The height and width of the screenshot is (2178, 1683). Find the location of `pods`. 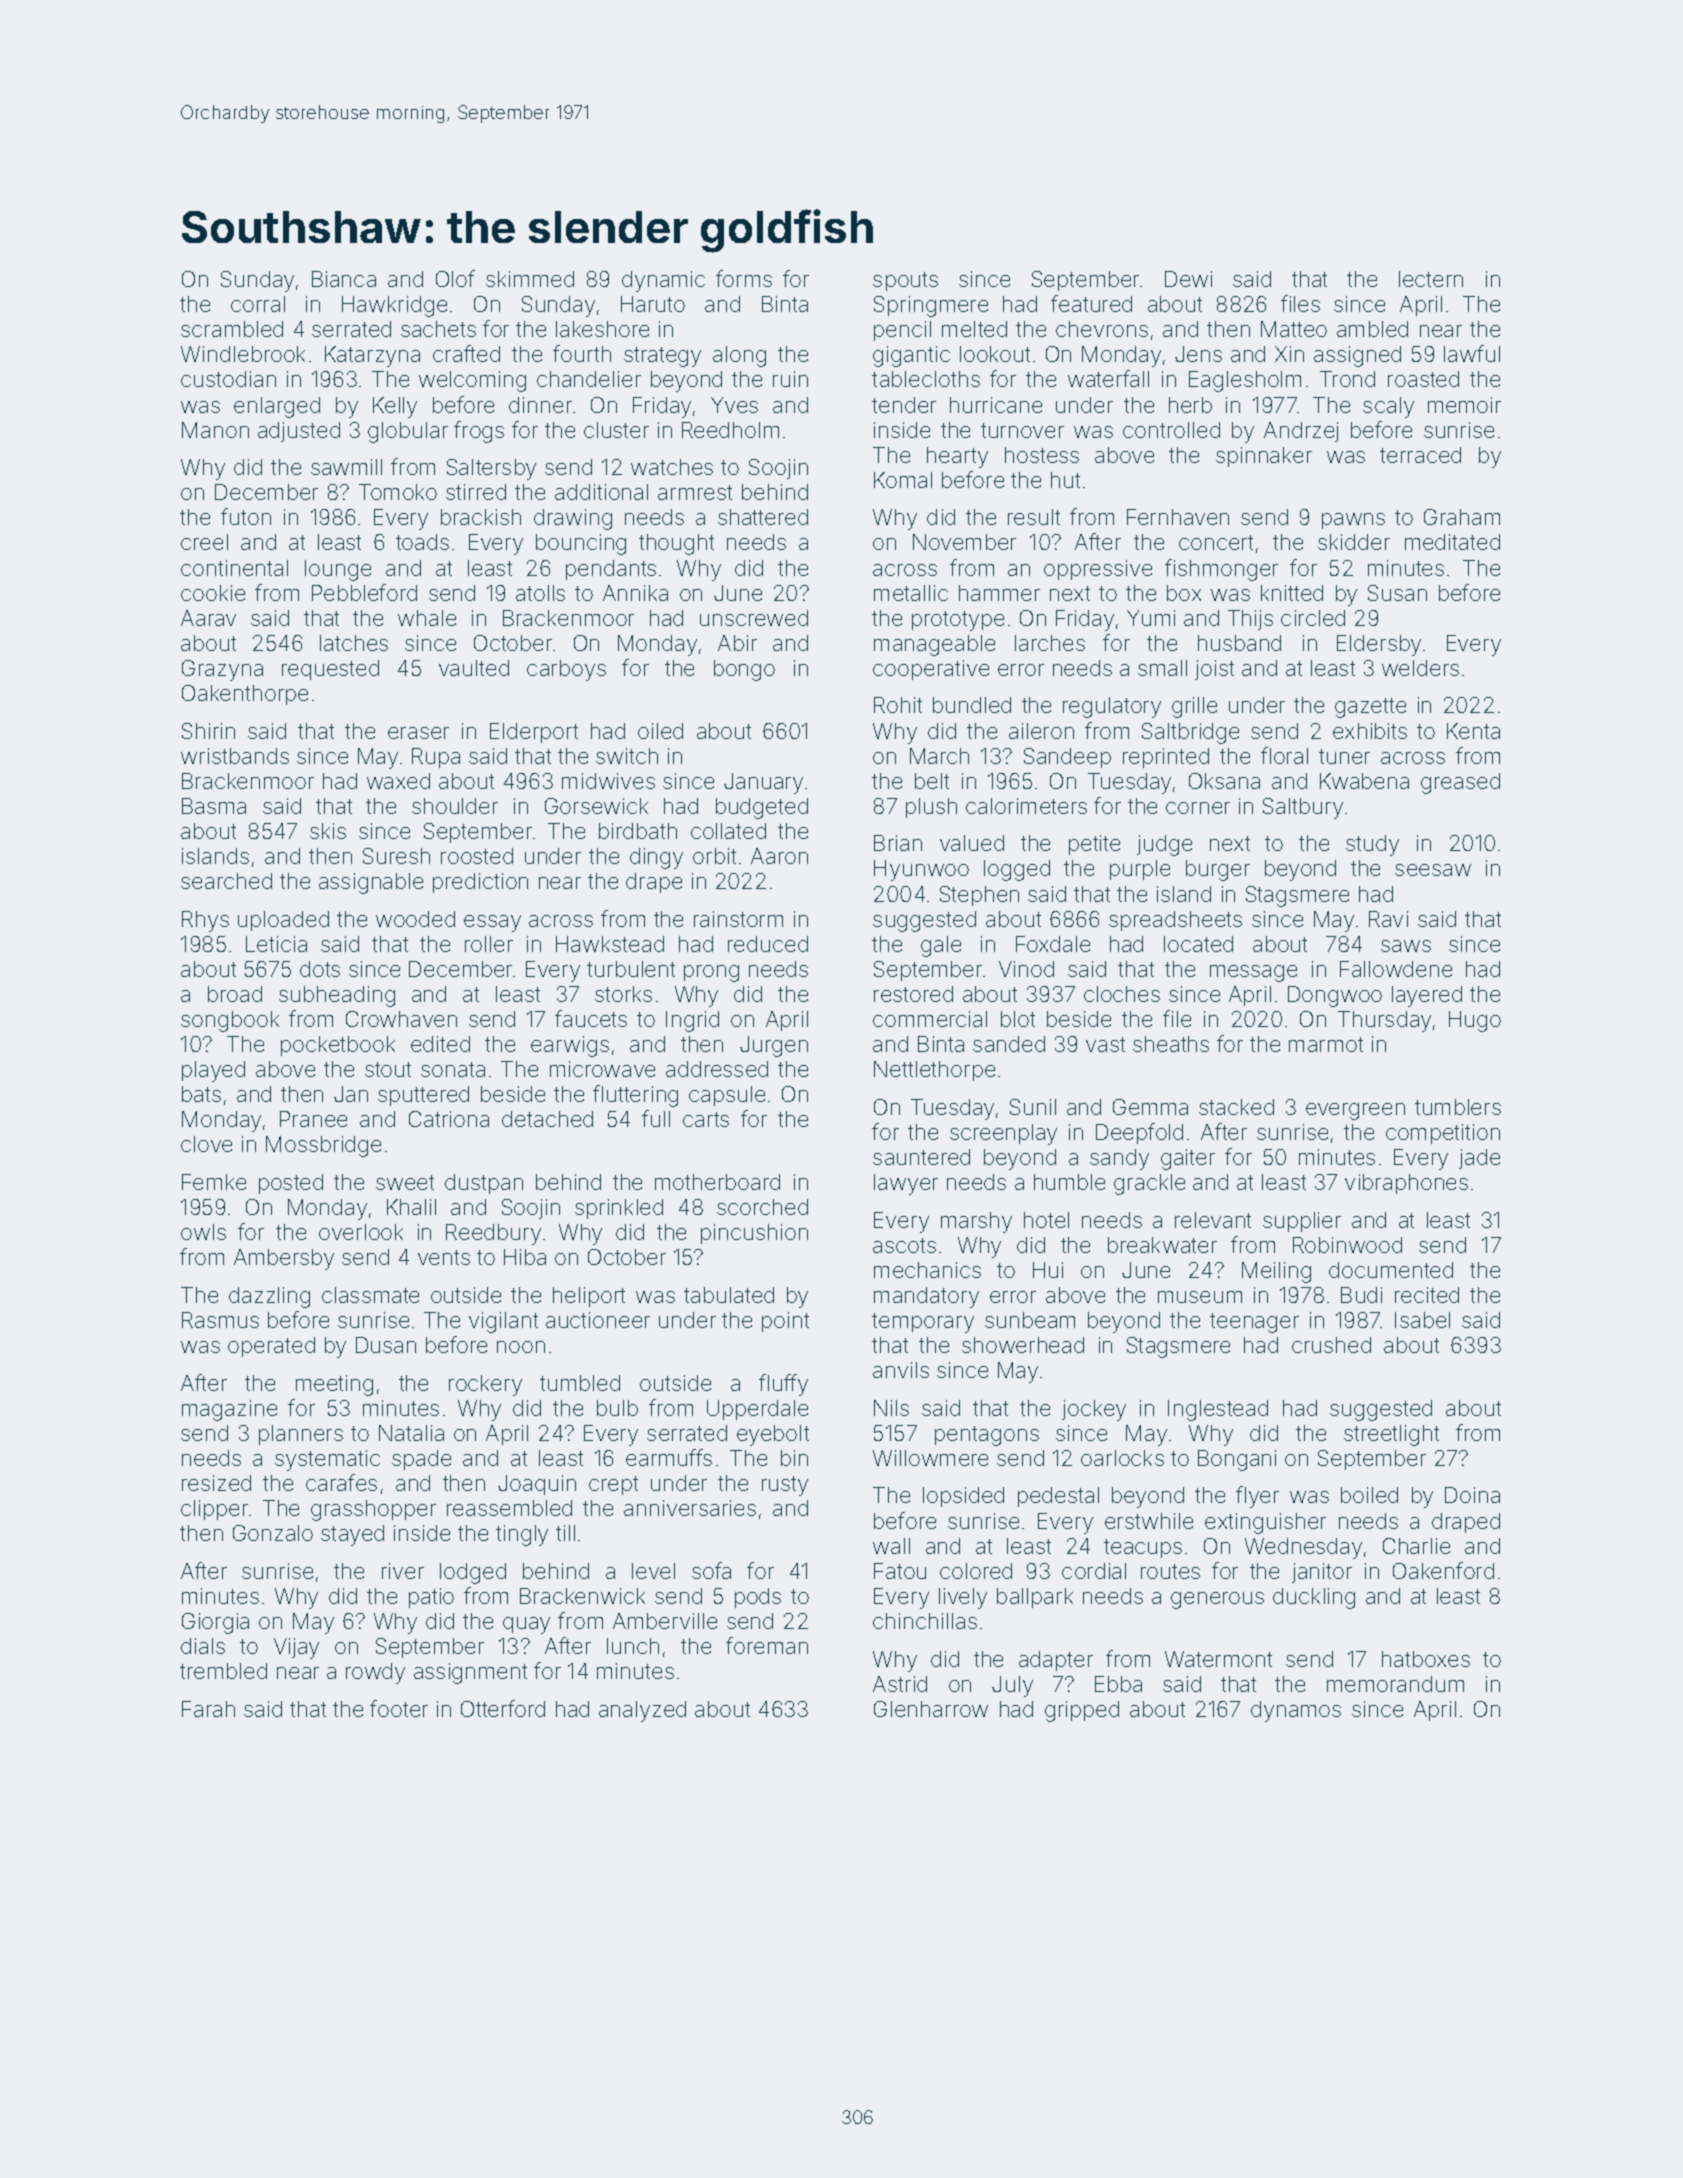

pods is located at coordinates (758, 1598).
